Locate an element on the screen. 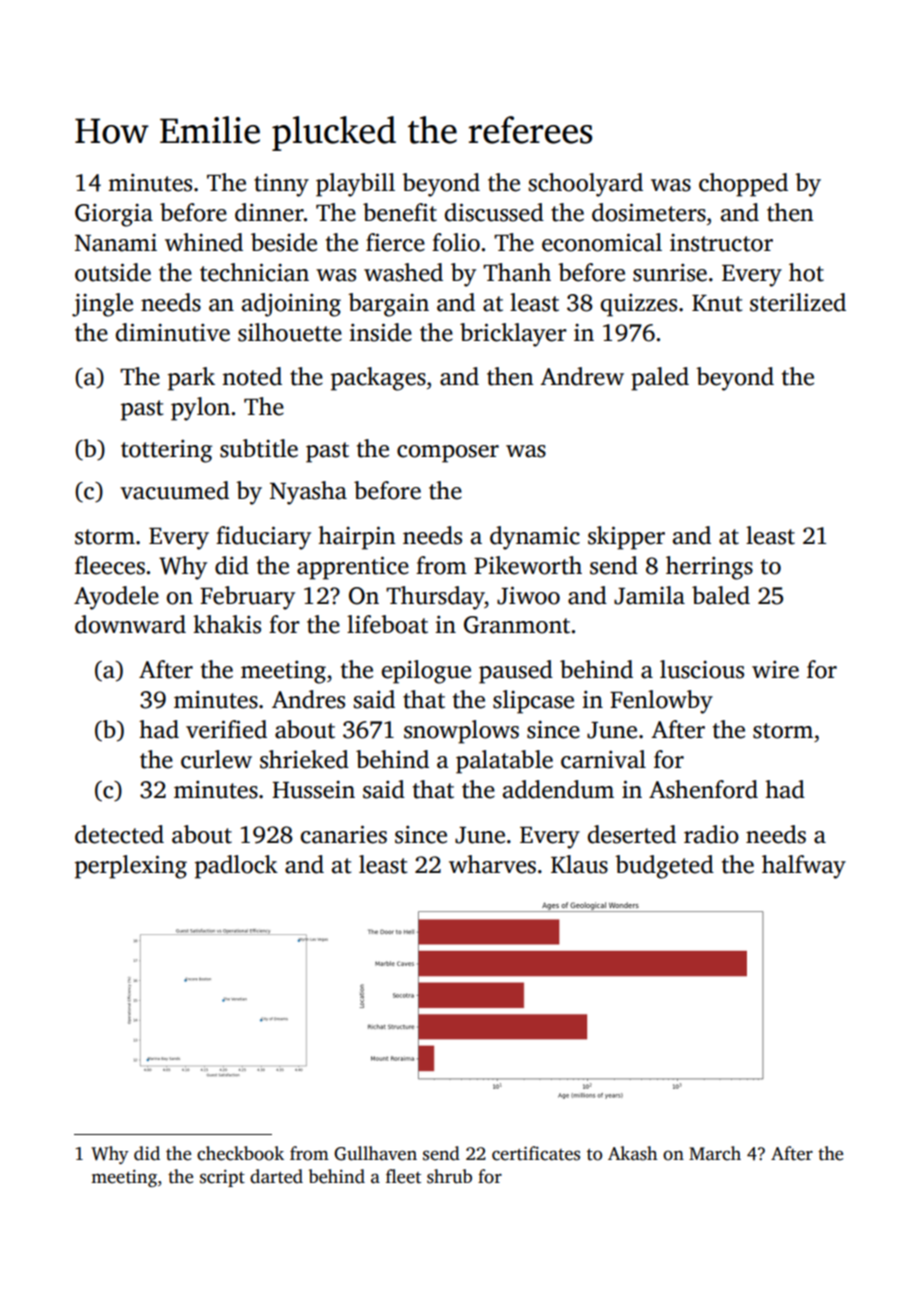 This screenshot has height=1314, width=924. tinny is located at coordinates (281, 185).
